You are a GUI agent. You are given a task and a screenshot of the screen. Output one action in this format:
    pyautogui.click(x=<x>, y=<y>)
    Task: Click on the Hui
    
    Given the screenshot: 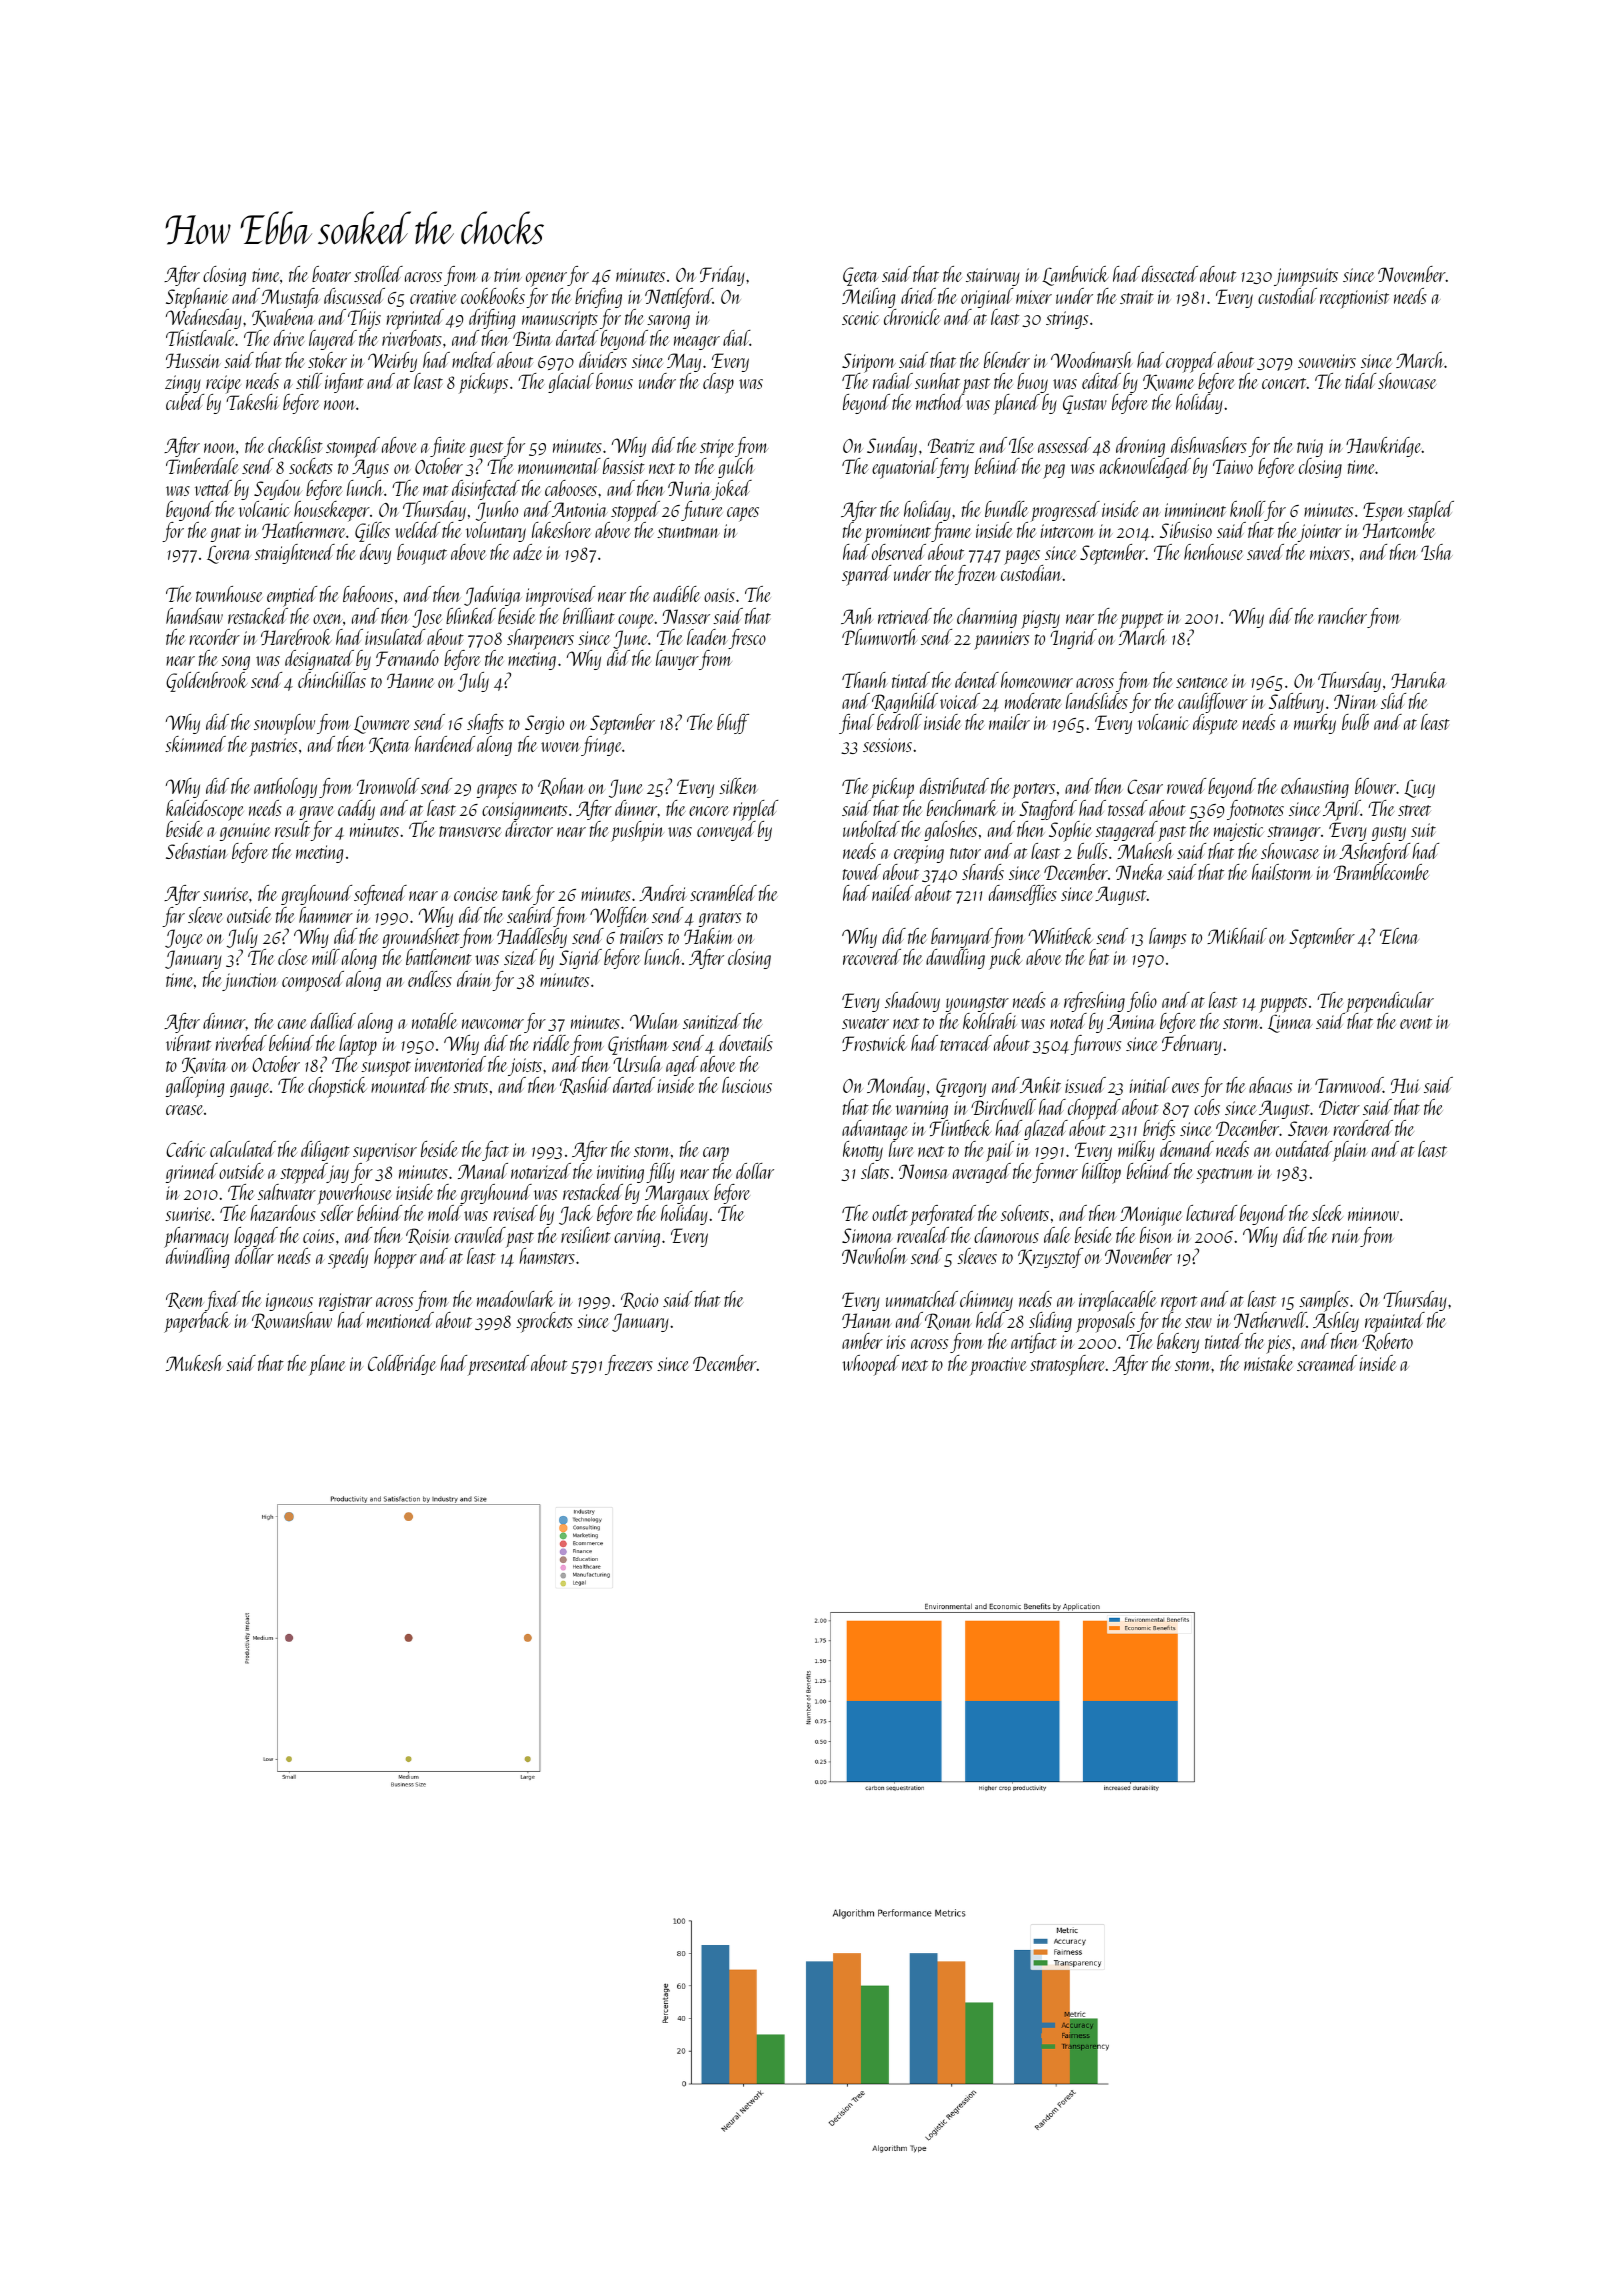 What is the action you would take?
    pyautogui.click(x=1405, y=1085)
